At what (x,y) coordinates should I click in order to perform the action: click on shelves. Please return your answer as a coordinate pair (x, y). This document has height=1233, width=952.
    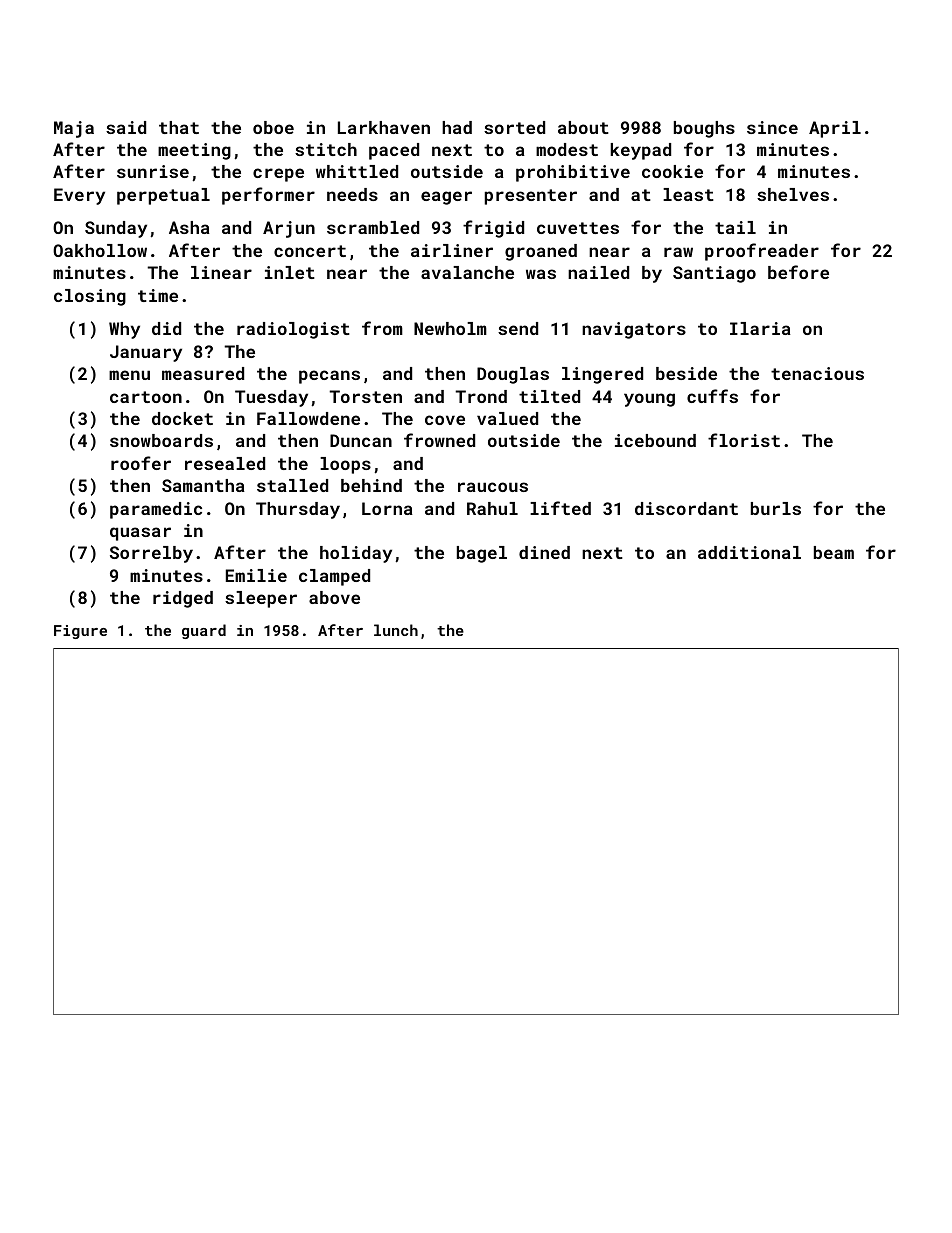
    Looking at the image, I should click on (793, 194).
